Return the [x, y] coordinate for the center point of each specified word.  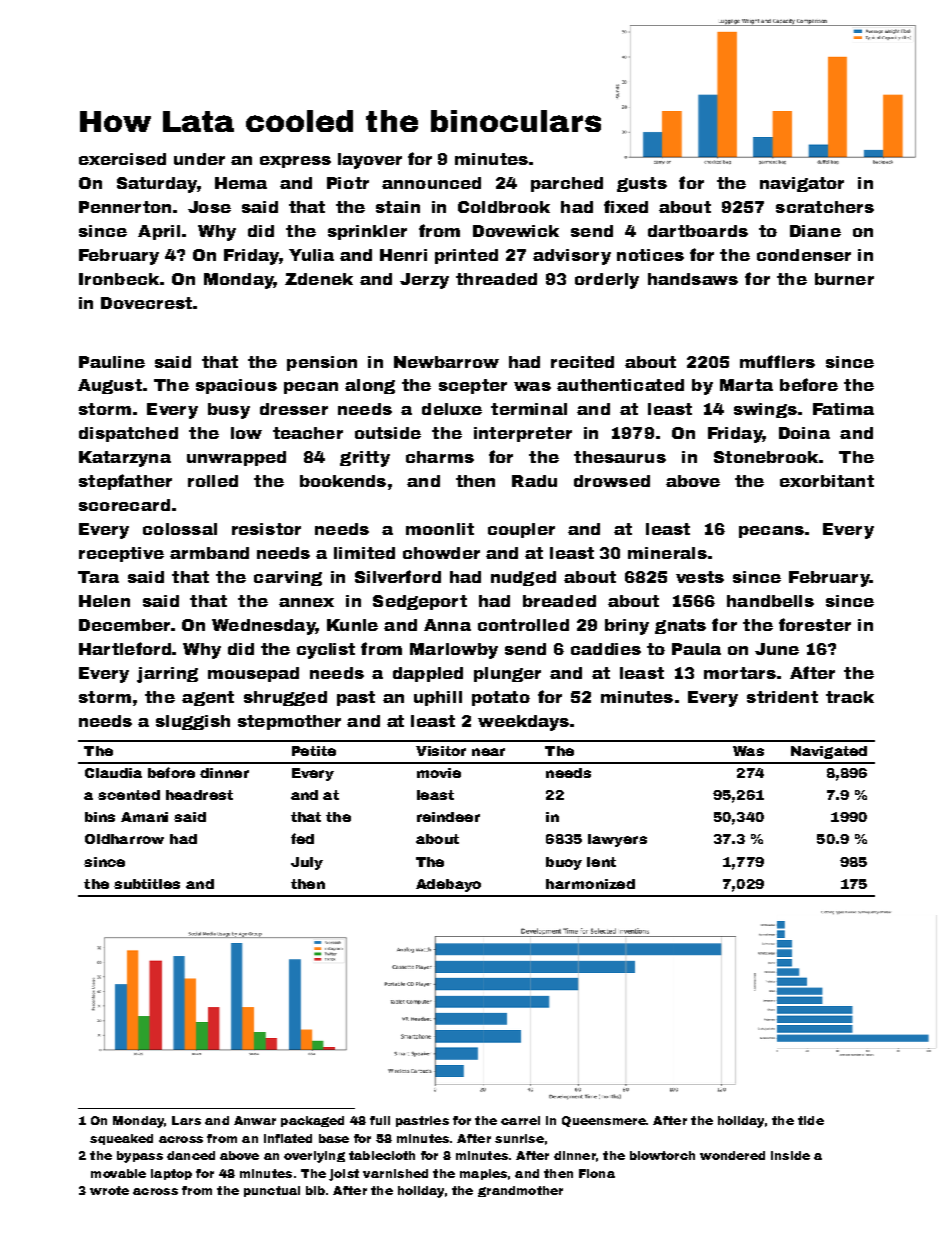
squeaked [121, 1139]
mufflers [777, 361]
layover [370, 161]
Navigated [829, 752]
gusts [642, 184]
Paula [696, 649]
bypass [140, 1157]
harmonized [590, 884]
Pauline [112, 362]
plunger [507, 674]
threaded [496, 279]
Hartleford [125, 648]
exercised [122, 159]
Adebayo [448, 885]
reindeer [448, 817]
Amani [144, 817]
